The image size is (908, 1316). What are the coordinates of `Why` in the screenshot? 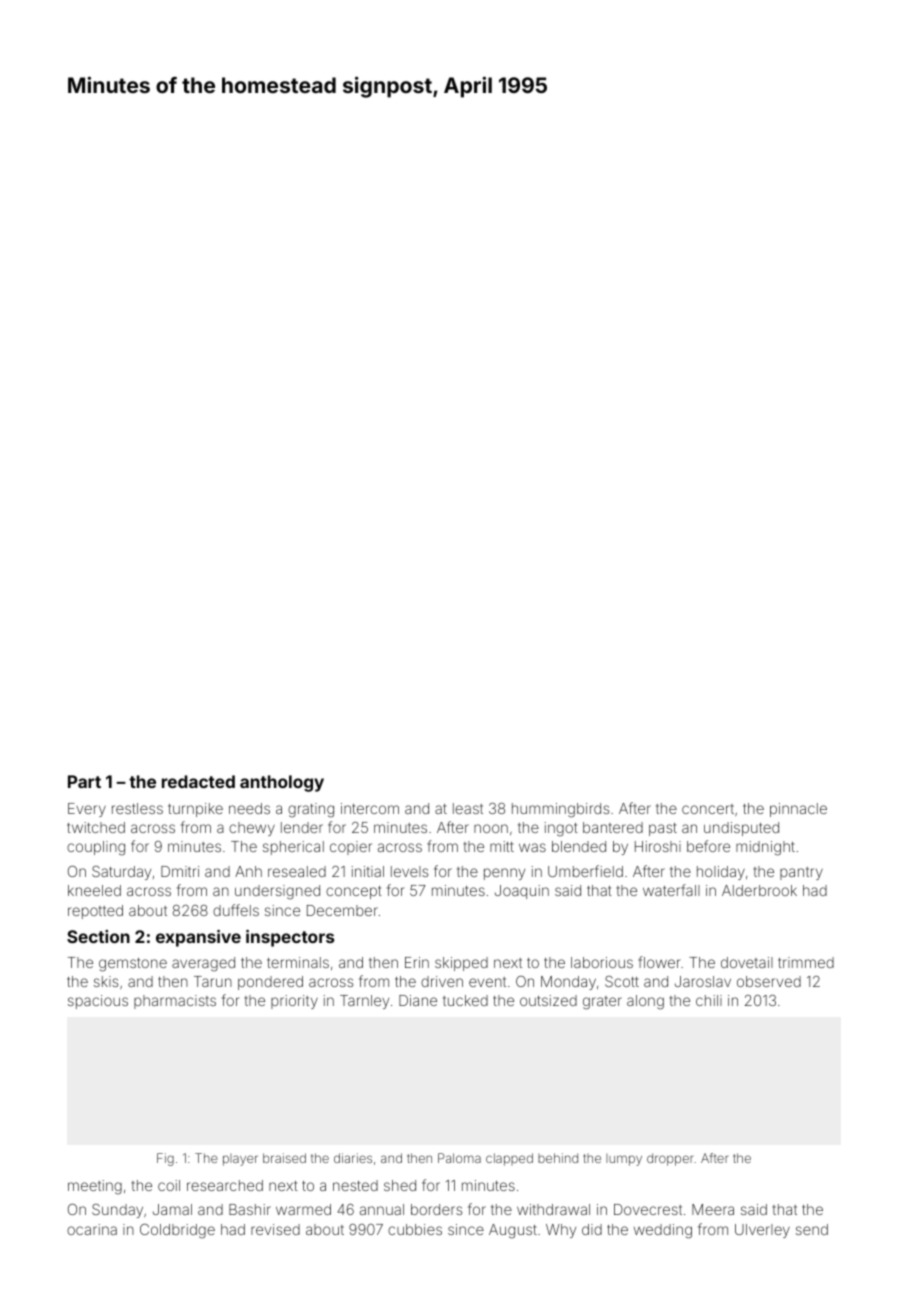 It's located at (561, 1231).
